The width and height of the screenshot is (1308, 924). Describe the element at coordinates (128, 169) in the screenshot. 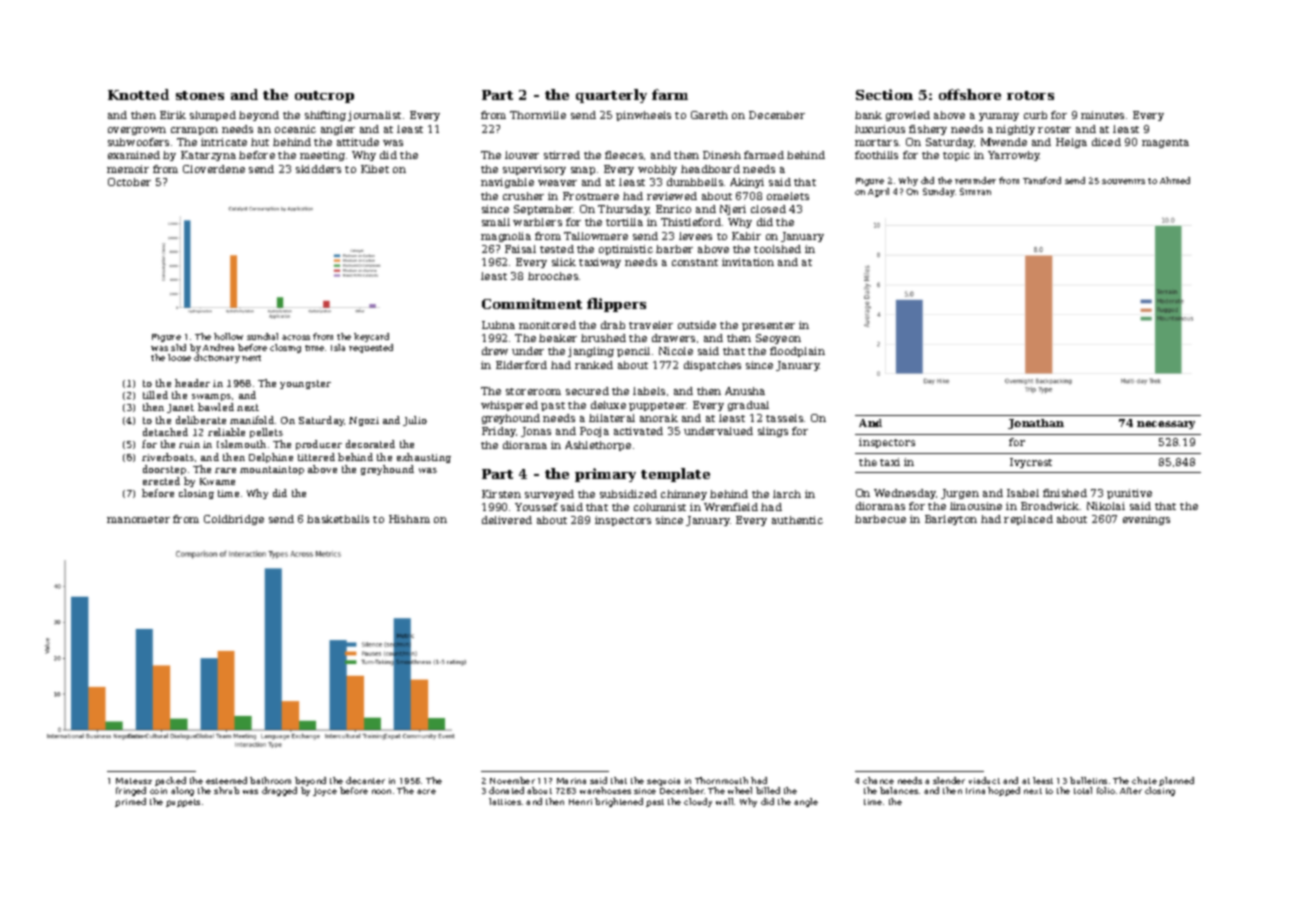

I see `memoir` at that location.
